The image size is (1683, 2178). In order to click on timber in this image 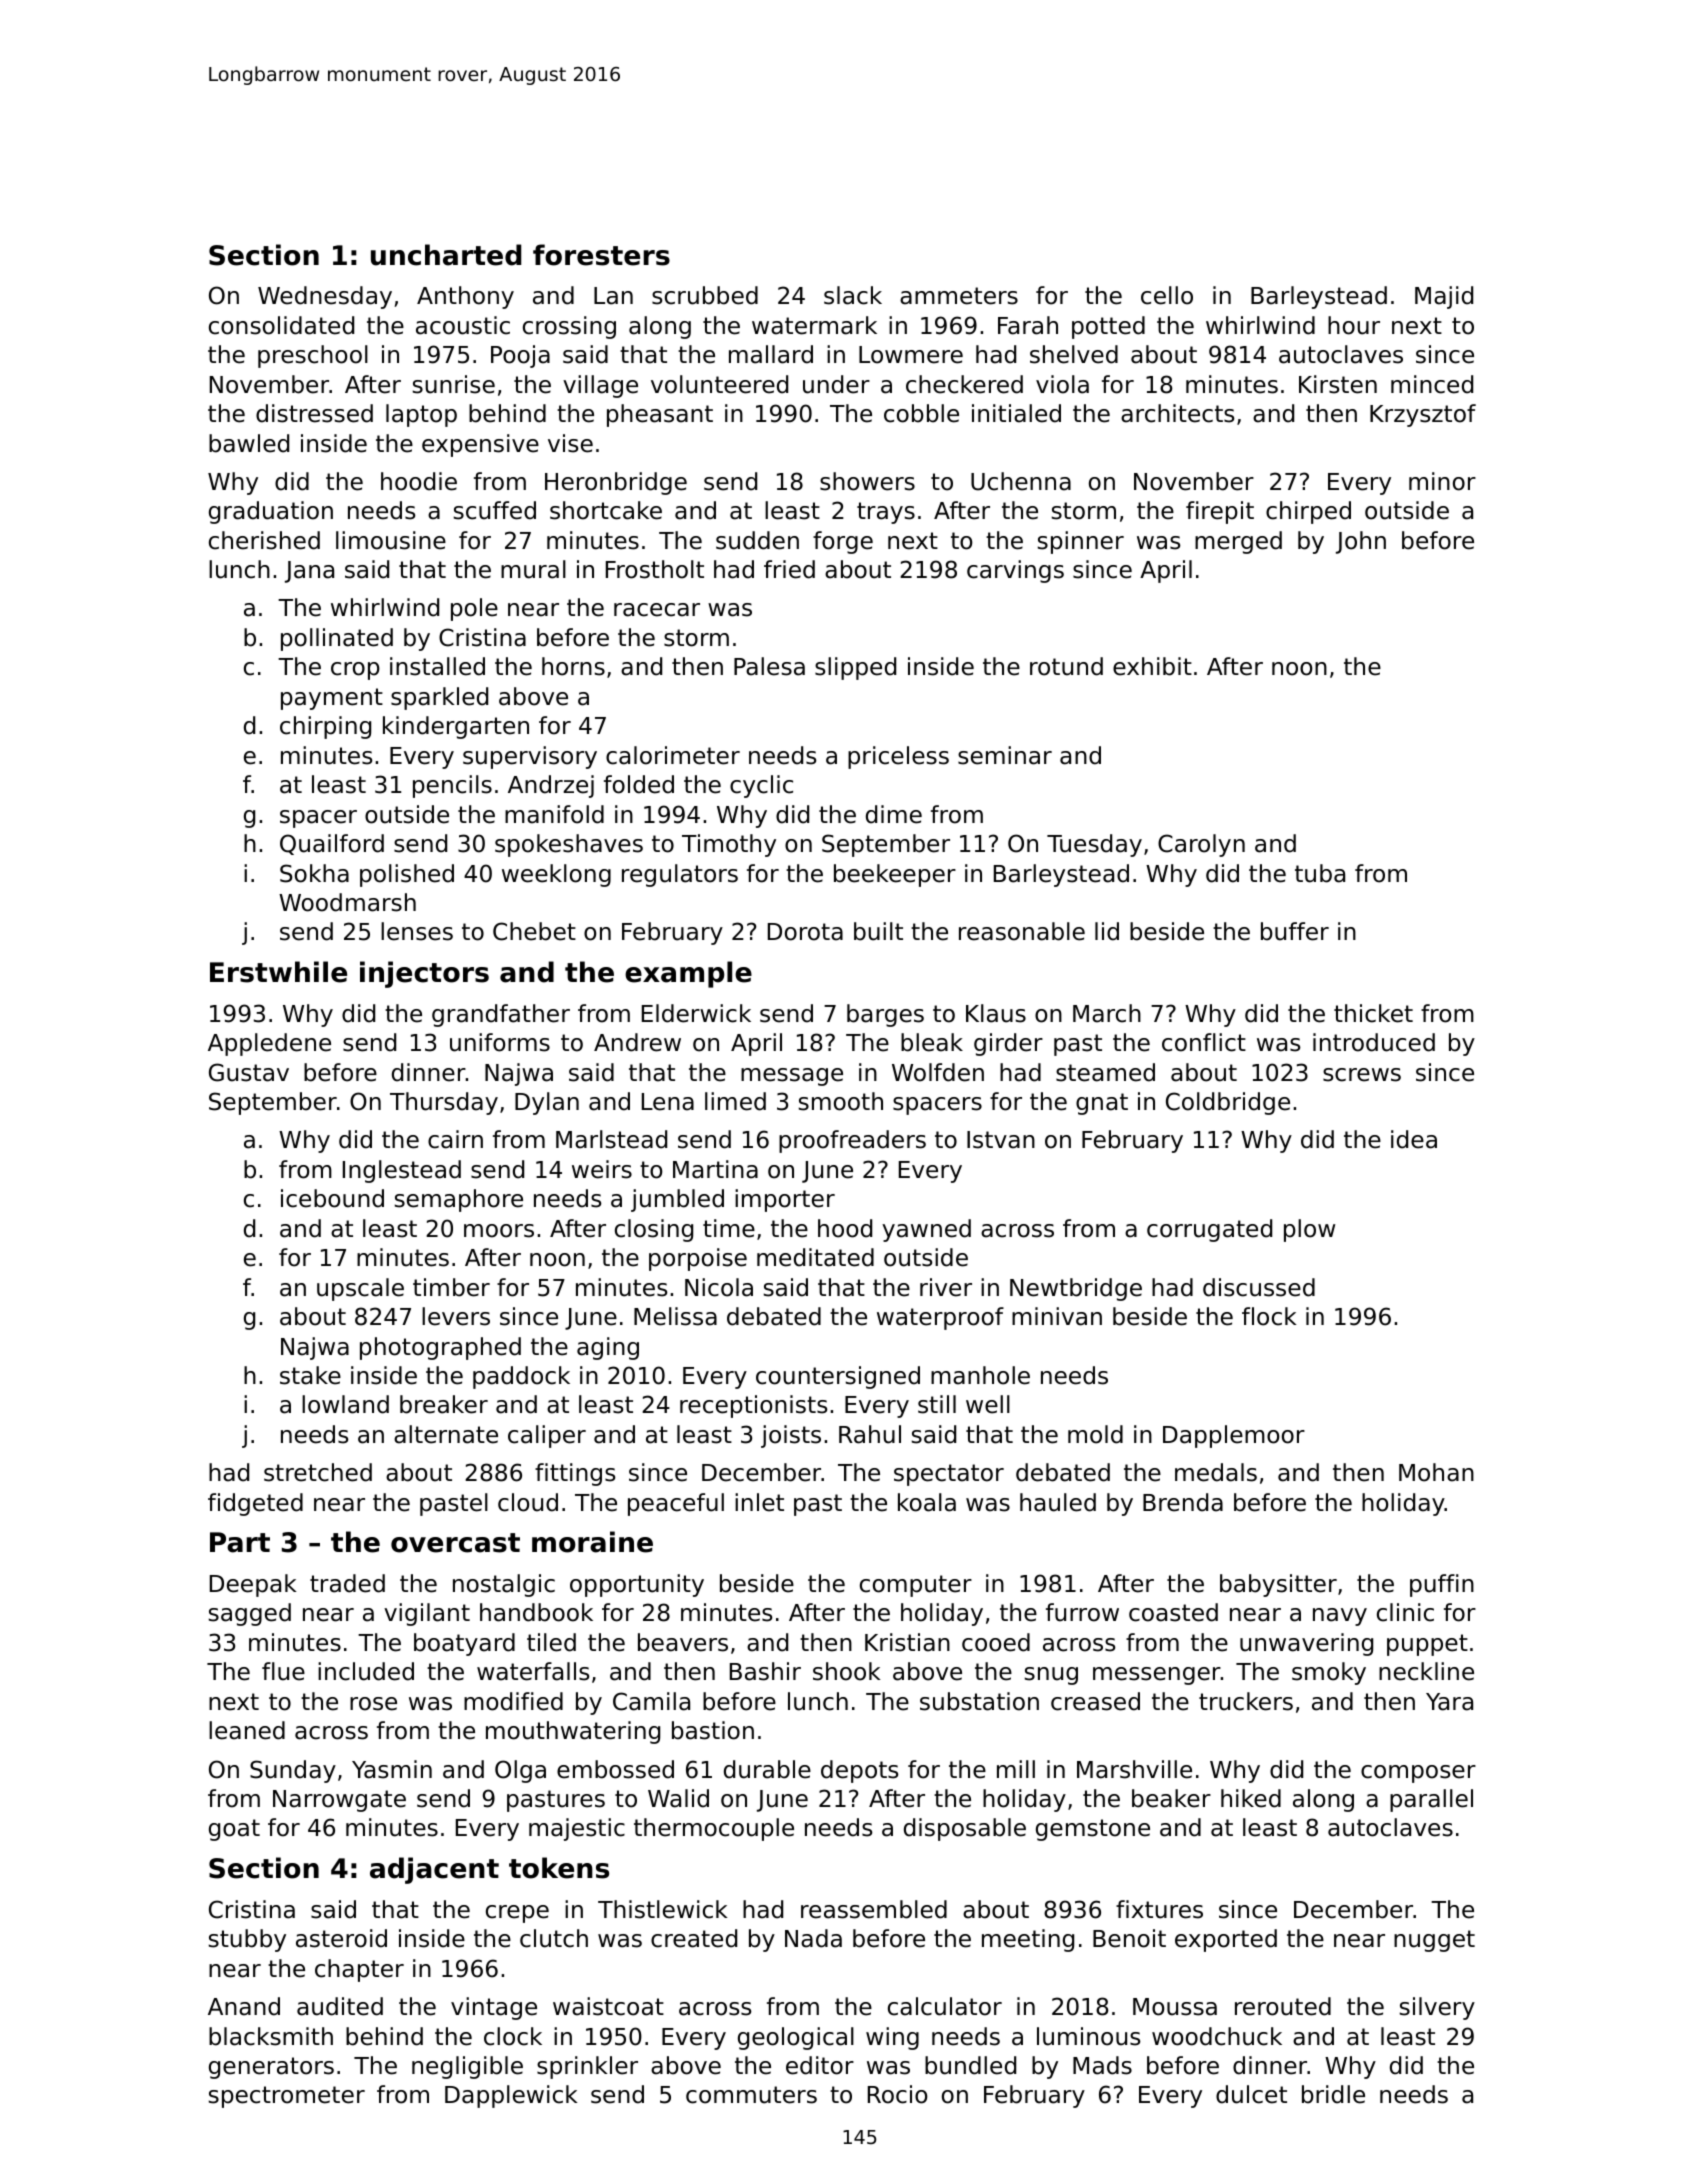, I will do `click(451, 1287)`.
